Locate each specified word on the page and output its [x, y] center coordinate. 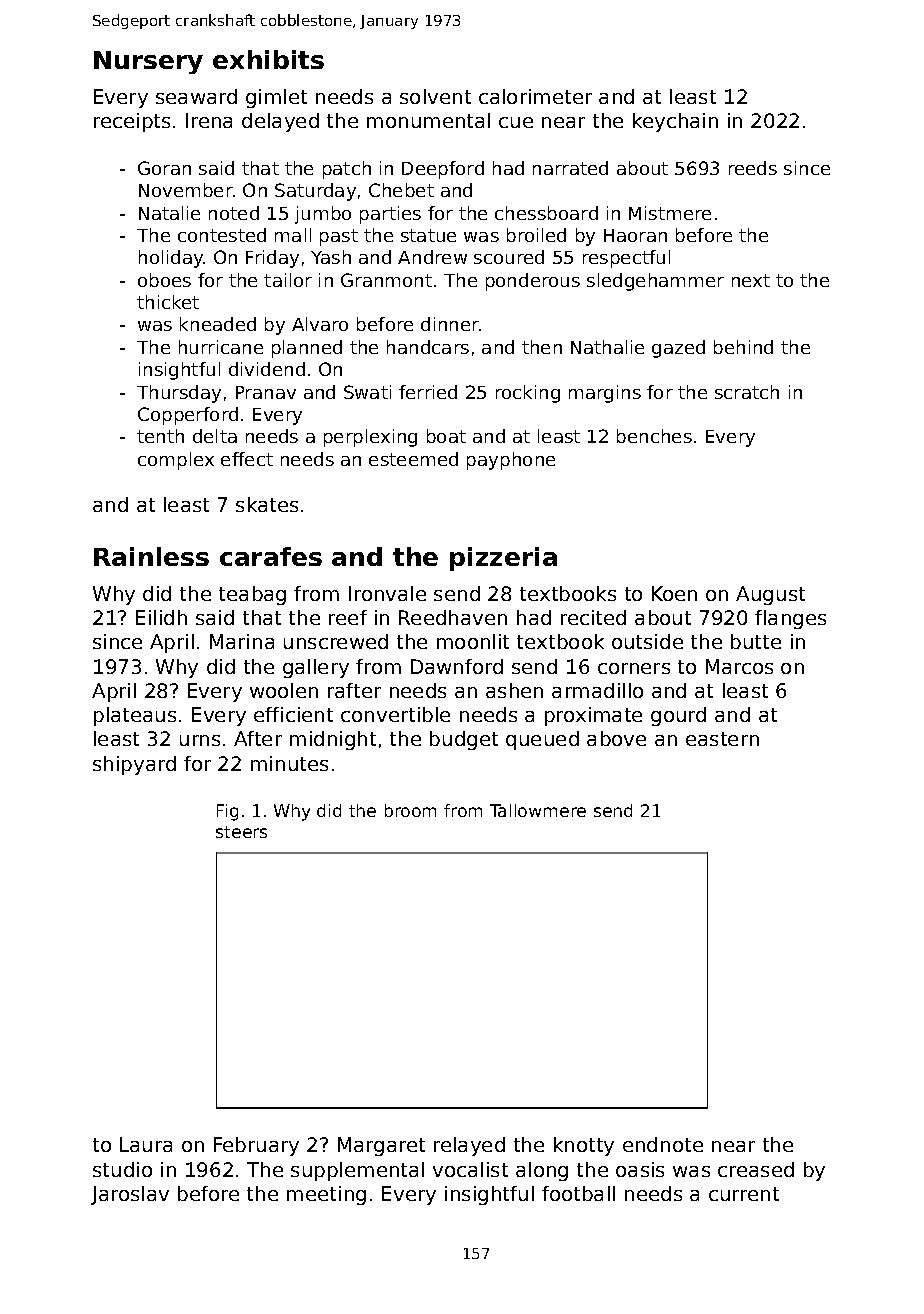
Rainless [151, 556]
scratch [747, 392]
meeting [326, 1195]
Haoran [635, 235]
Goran [164, 168]
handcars [428, 347]
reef [348, 617]
